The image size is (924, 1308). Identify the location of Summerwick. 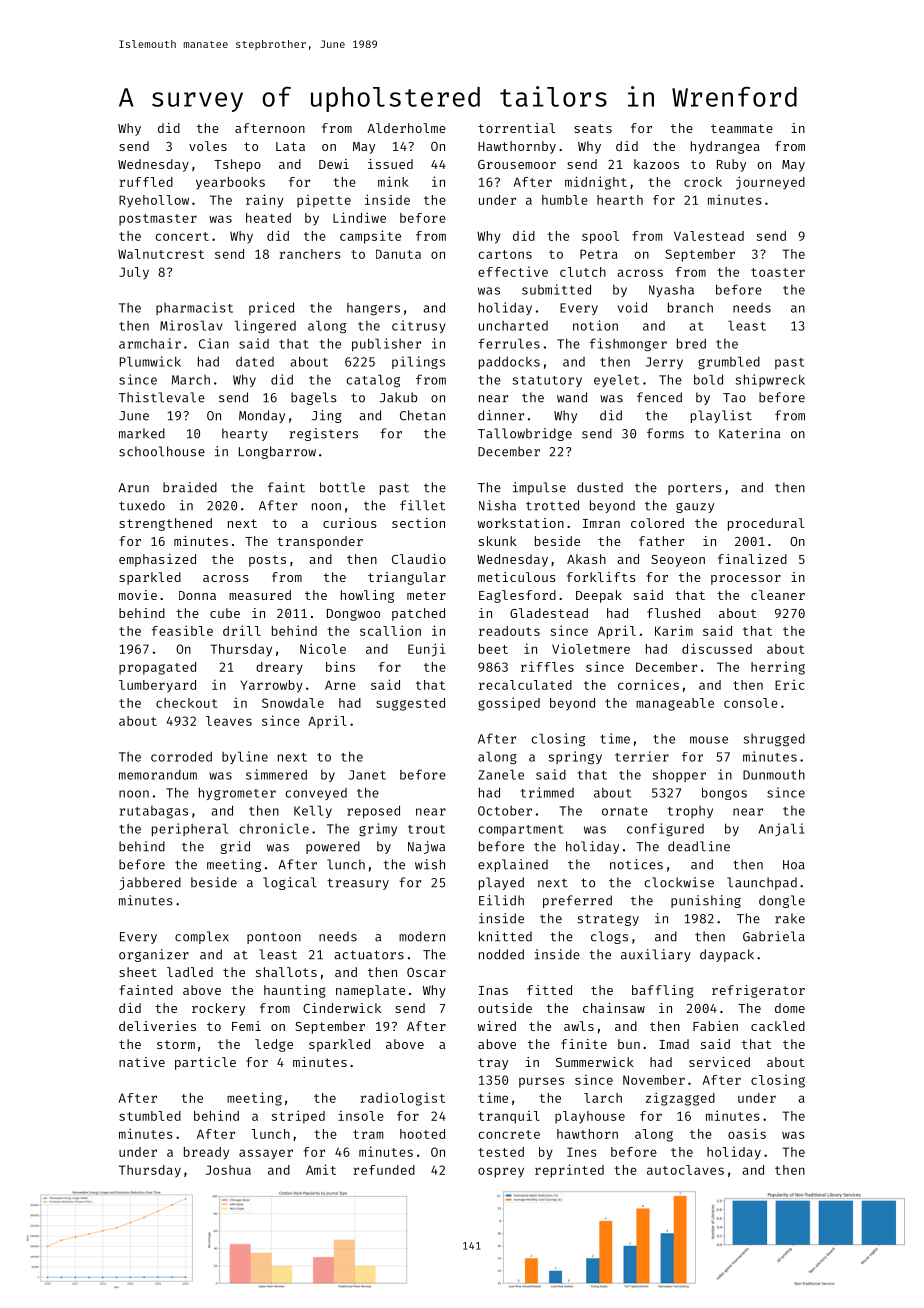
(595, 1062).
